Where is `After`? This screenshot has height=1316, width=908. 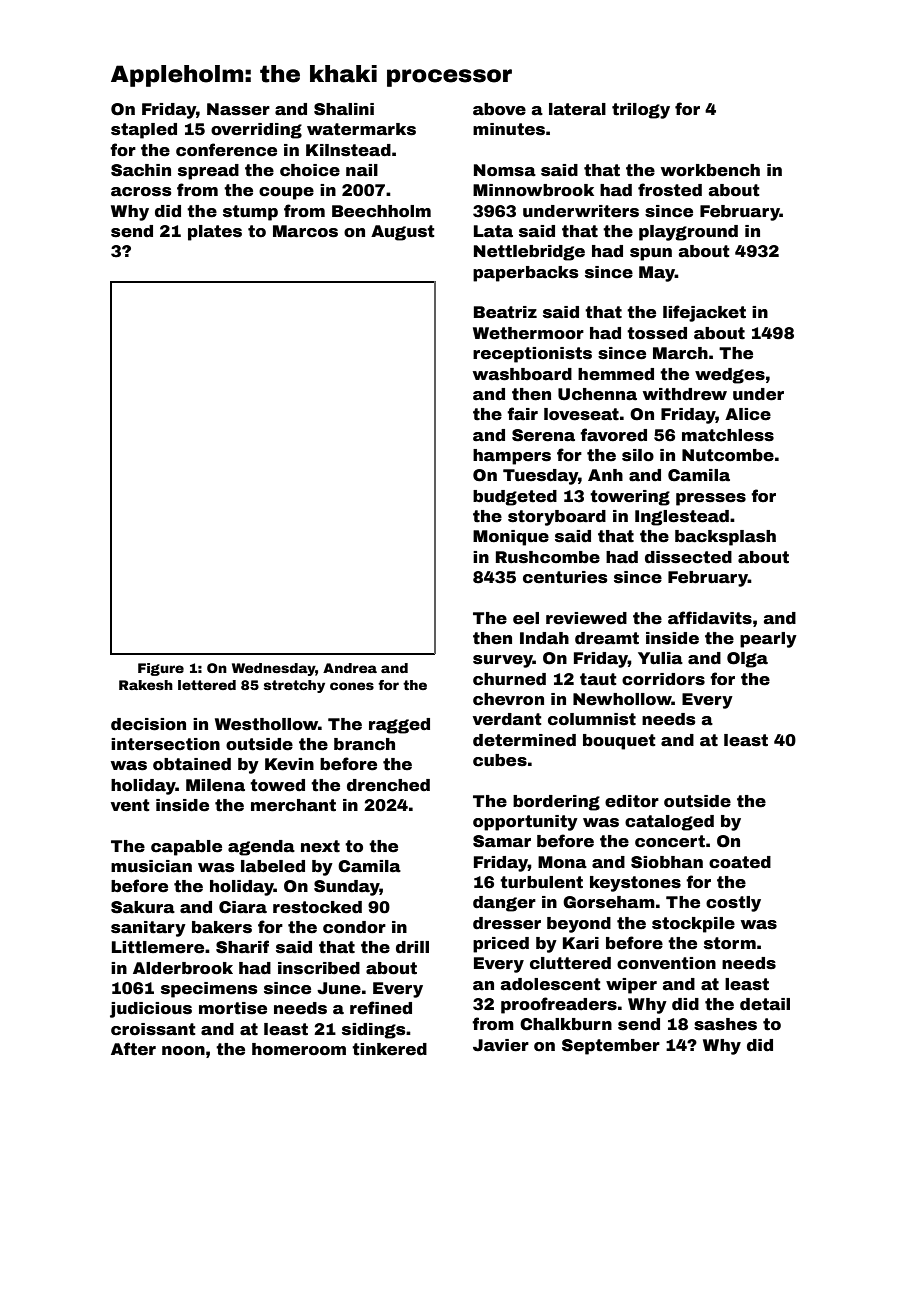
After is located at coordinates (133, 1049).
